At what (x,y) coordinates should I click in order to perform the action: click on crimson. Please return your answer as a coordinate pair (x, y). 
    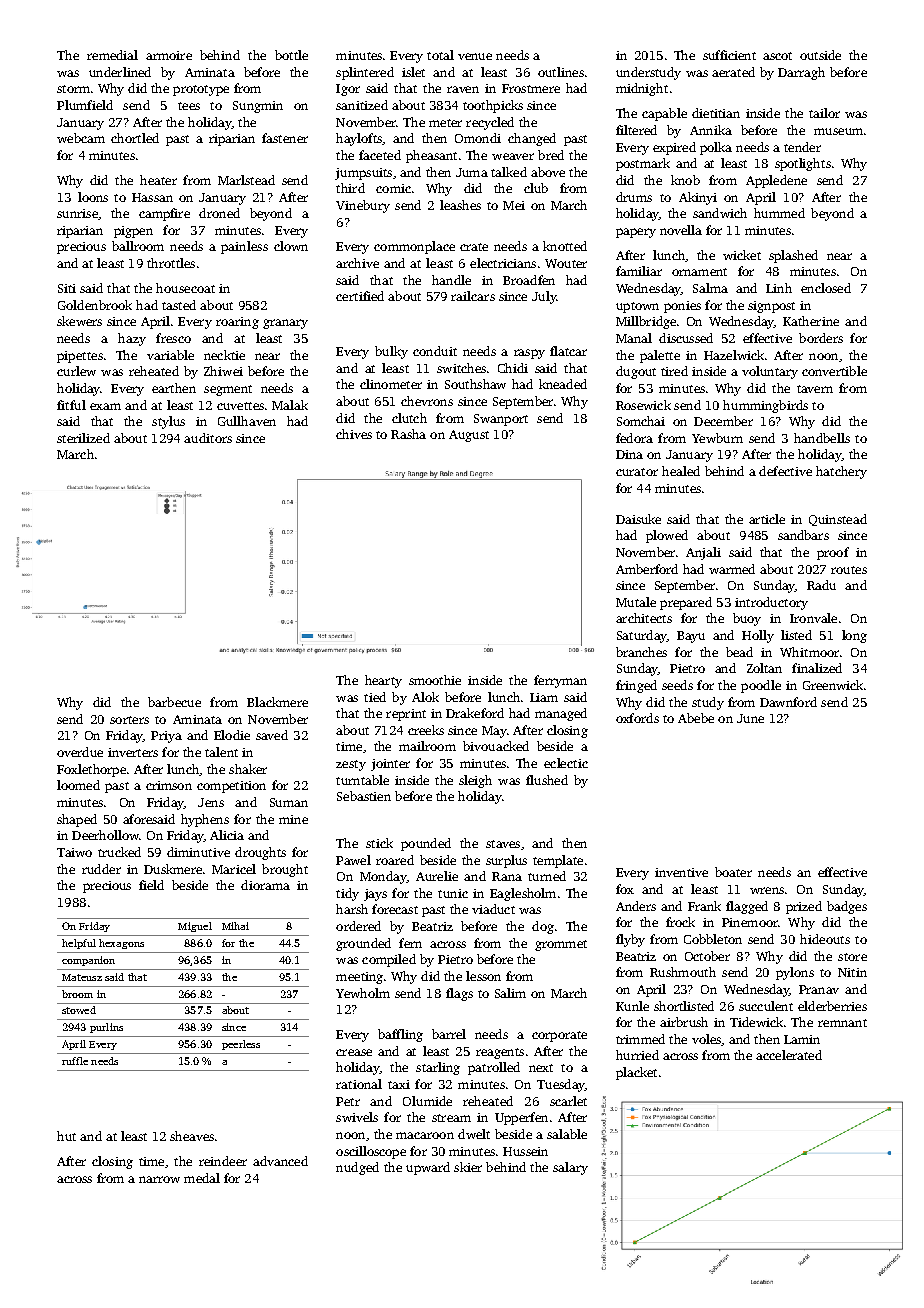
    Looking at the image, I should click on (169, 785).
